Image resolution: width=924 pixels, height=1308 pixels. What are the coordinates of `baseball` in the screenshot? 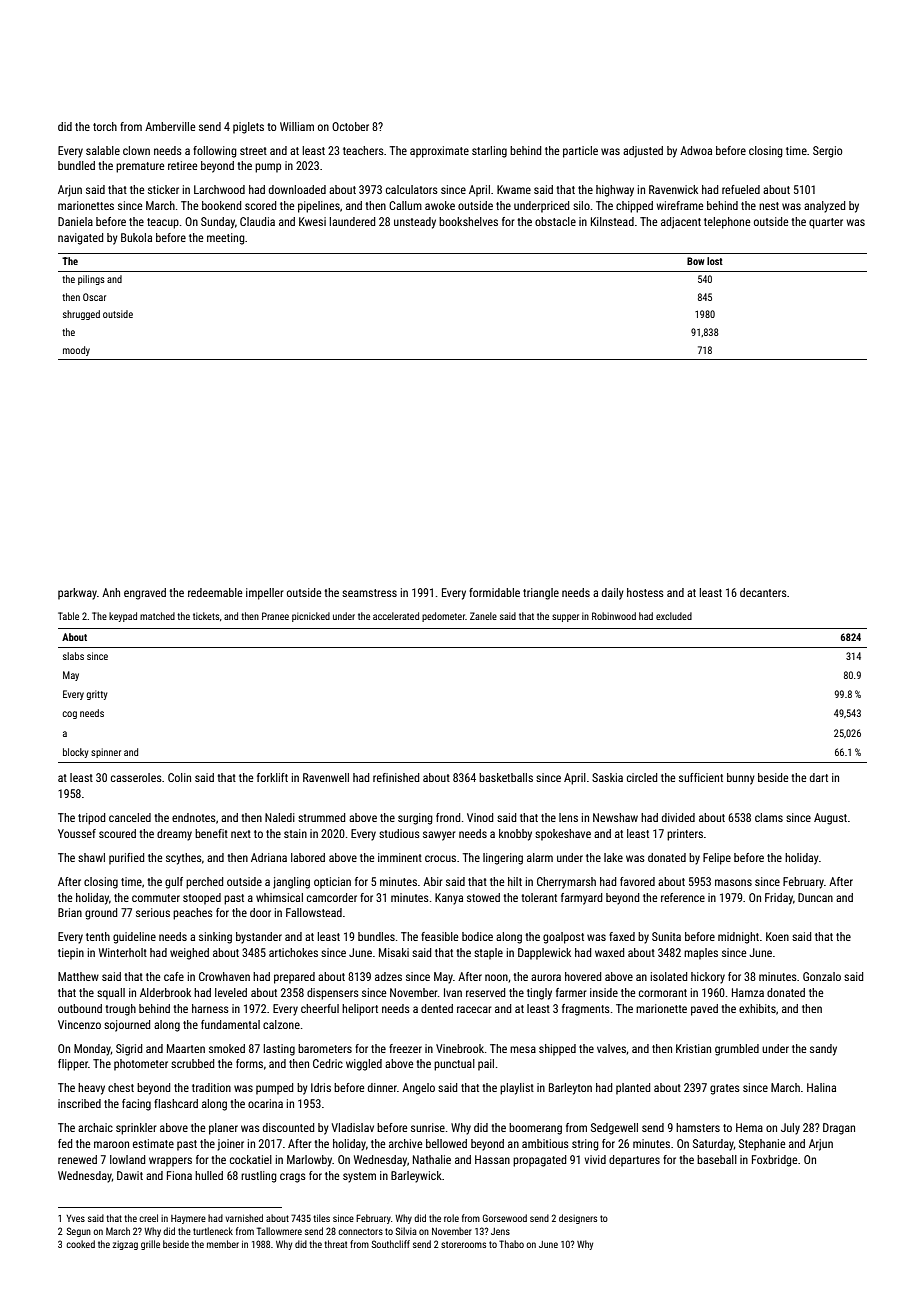 It's located at (717, 1159).
